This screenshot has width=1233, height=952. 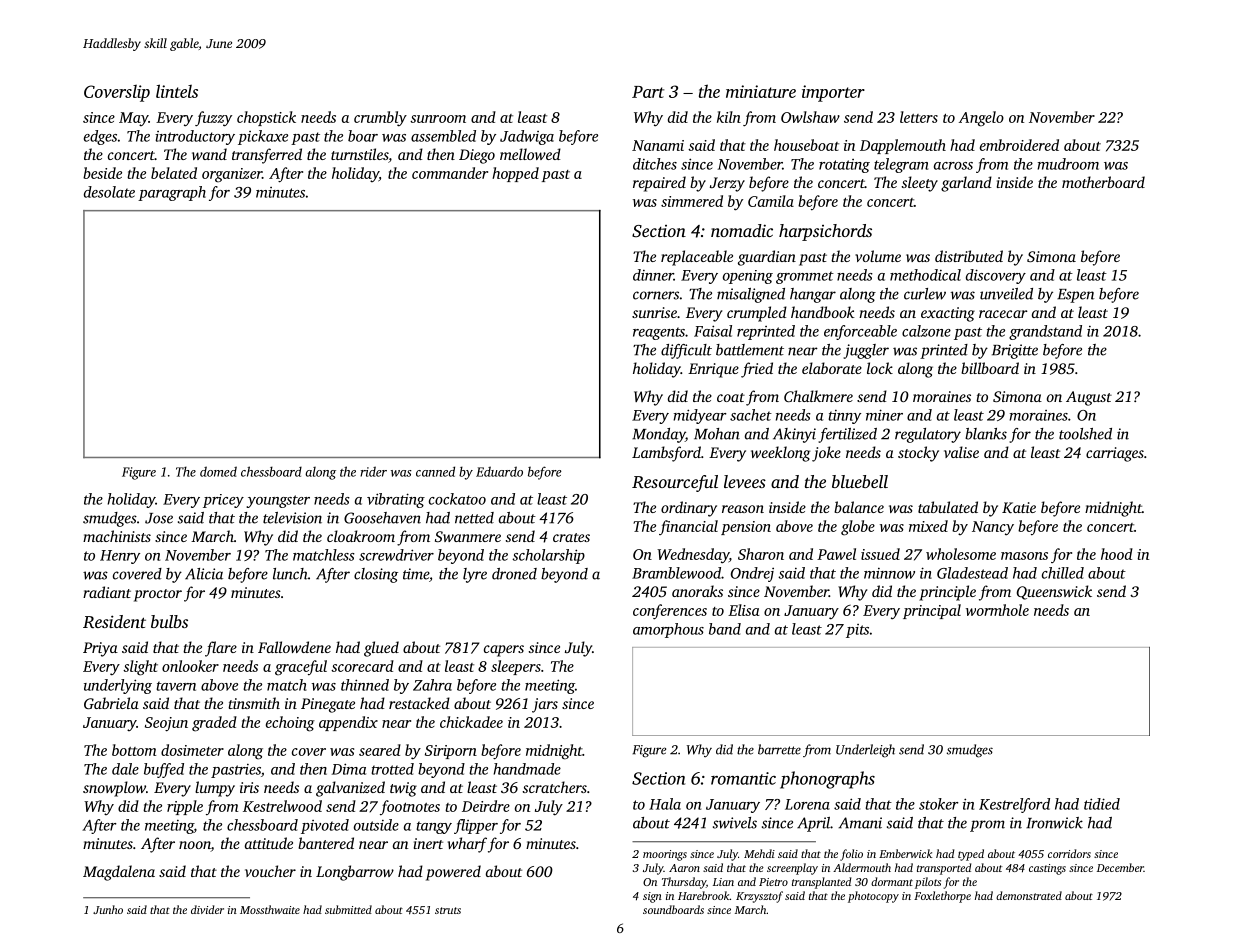 I want to click on wormhole, so click(x=997, y=610).
